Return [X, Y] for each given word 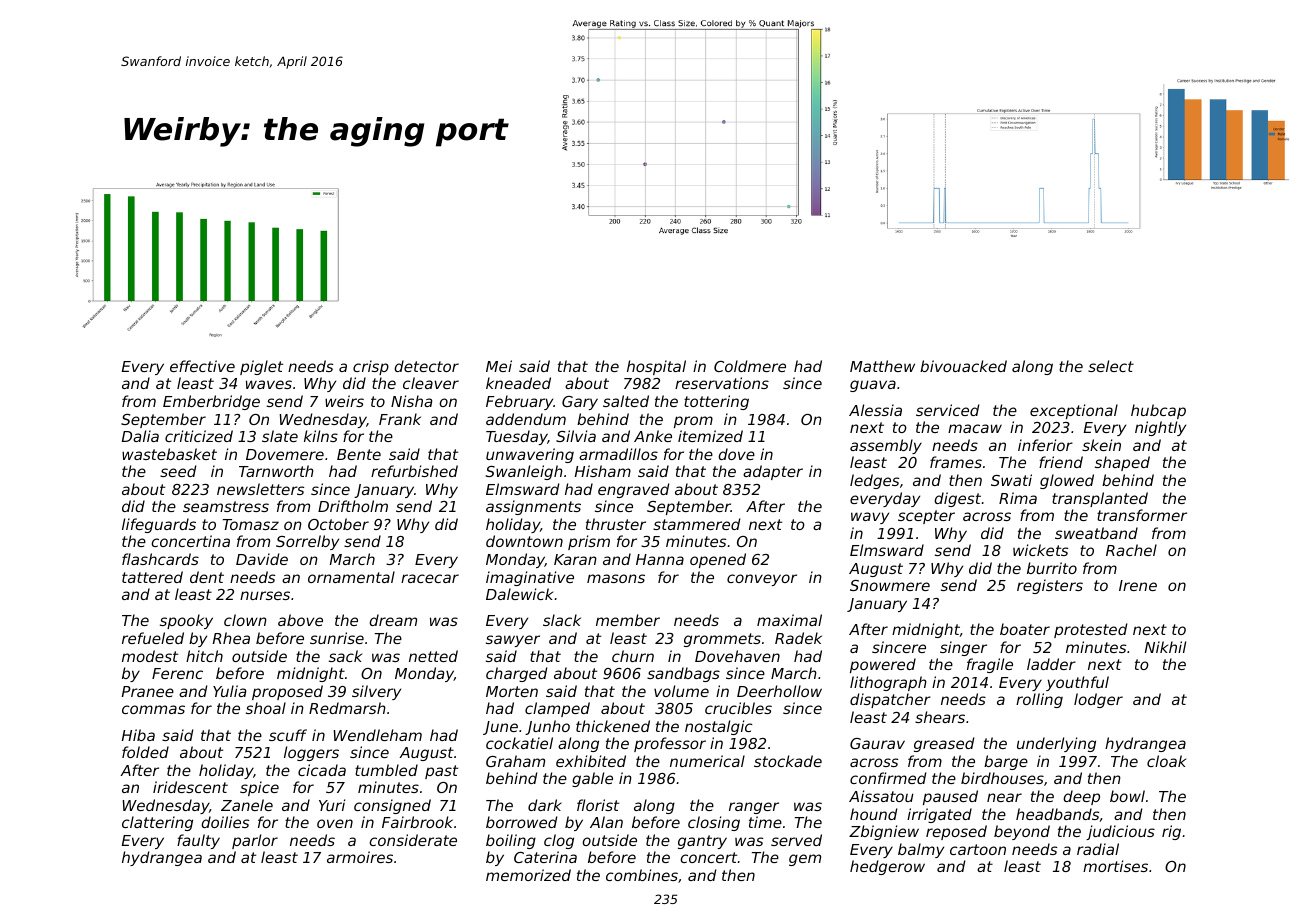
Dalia [140, 436]
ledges [874, 481]
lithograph [888, 683]
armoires [360, 857]
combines [642, 875]
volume [681, 691]
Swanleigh [524, 472]
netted [433, 656]
